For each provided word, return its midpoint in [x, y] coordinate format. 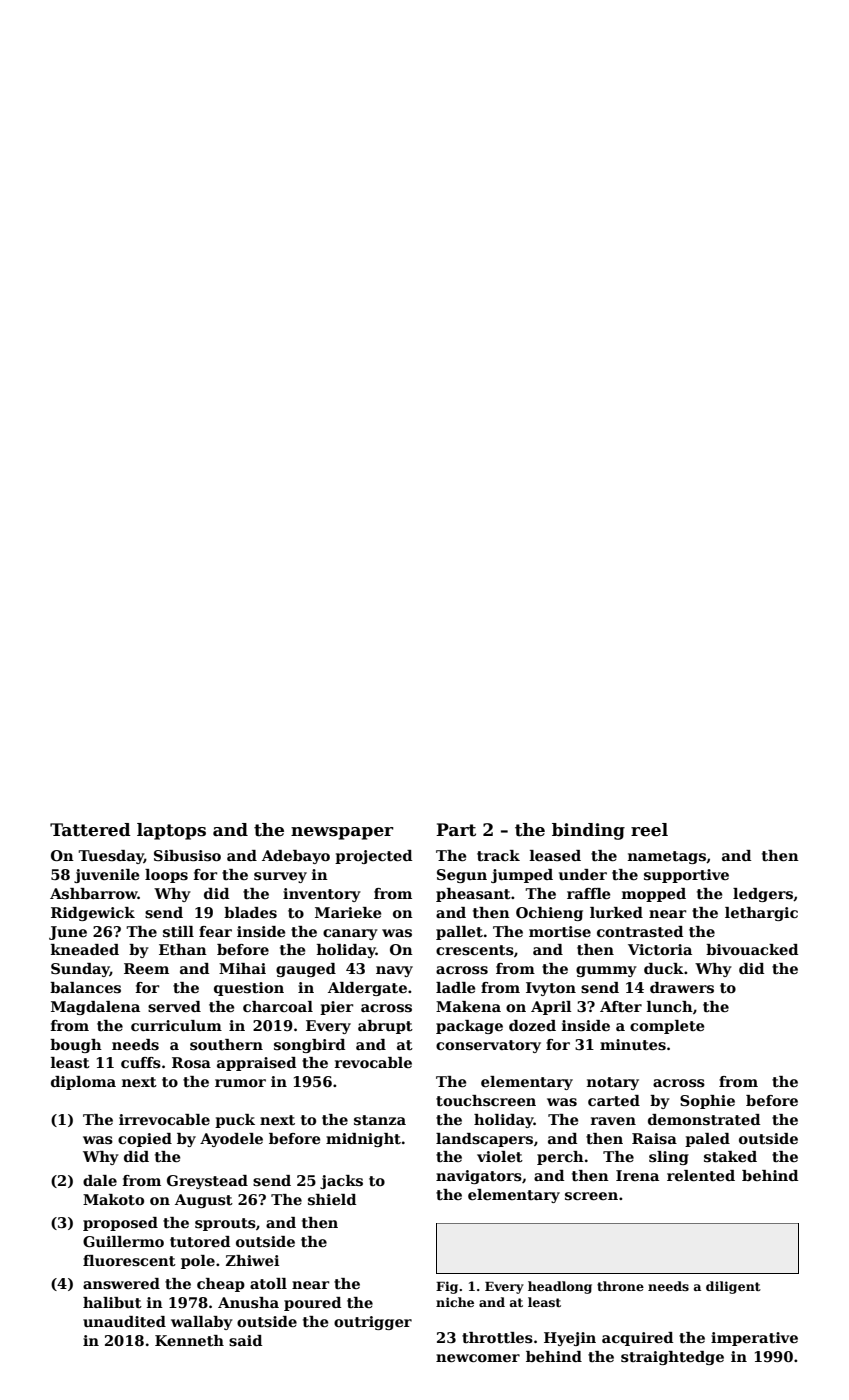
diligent [733, 1287]
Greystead [207, 1182]
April [551, 1008]
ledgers [763, 895]
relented [701, 1175]
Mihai [242, 968]
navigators [479, 1177]
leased [555, 855]
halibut [112, 1302]
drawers [682, 987]
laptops [171, 831]
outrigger [373, 1323]
